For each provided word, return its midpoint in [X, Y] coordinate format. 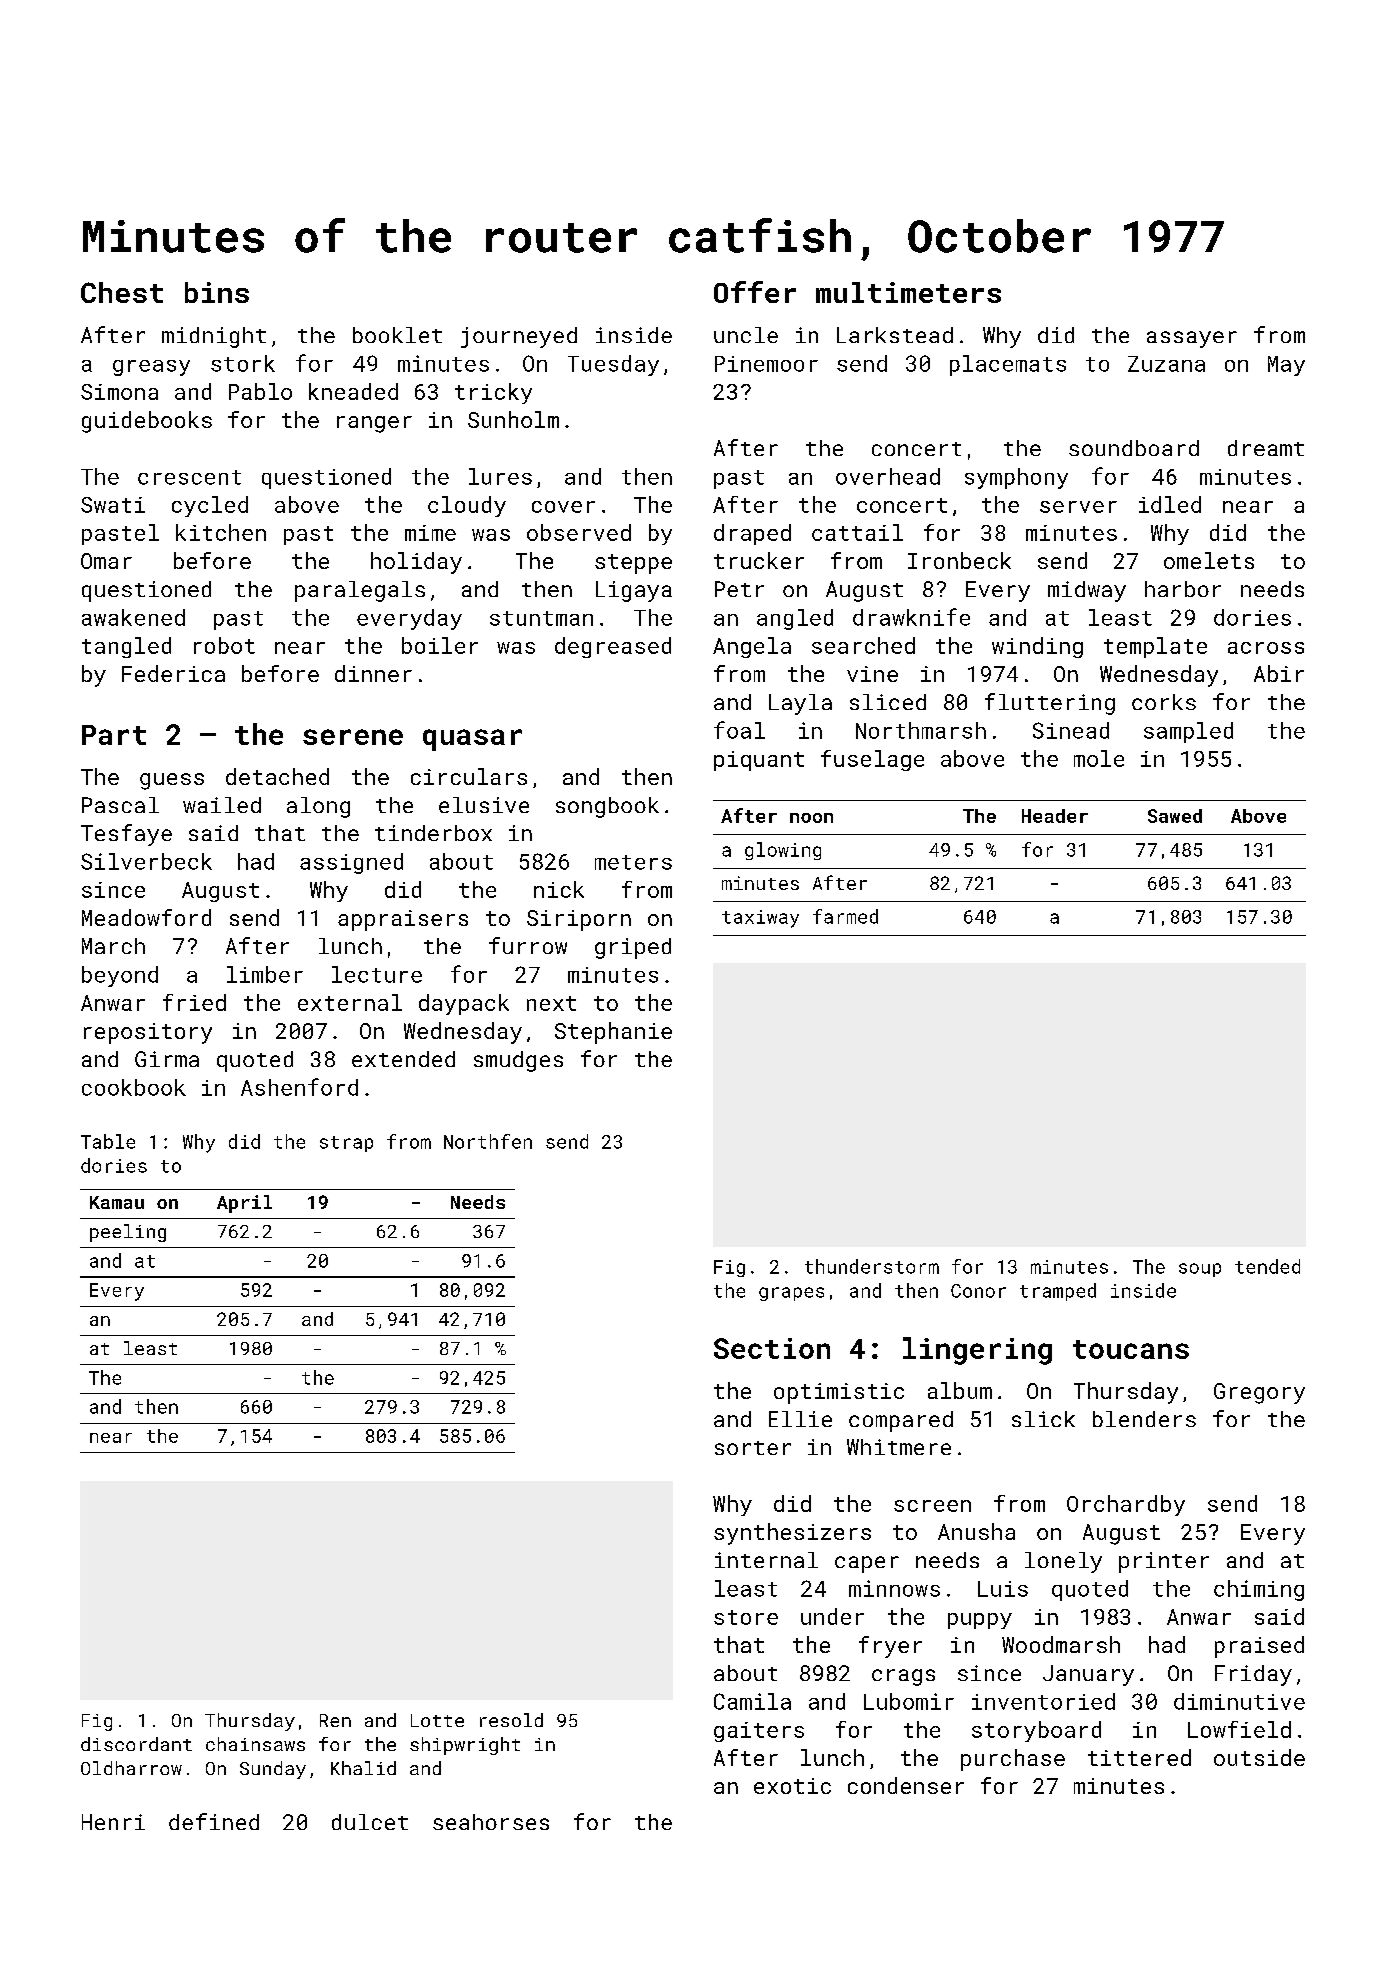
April [244, 1204]
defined [214, 1821]
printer [1164, 1562]
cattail [857, 532]
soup [1200, 1270]
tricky [493, 393]
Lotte [437, 1720]
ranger [374, 424]
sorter [753, 1448]
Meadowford [146, 917]
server [1078, 507]
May [1286, 366]
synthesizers [792, 1534]
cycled [210, 506]
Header [1055, 816]
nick [559, 889]
